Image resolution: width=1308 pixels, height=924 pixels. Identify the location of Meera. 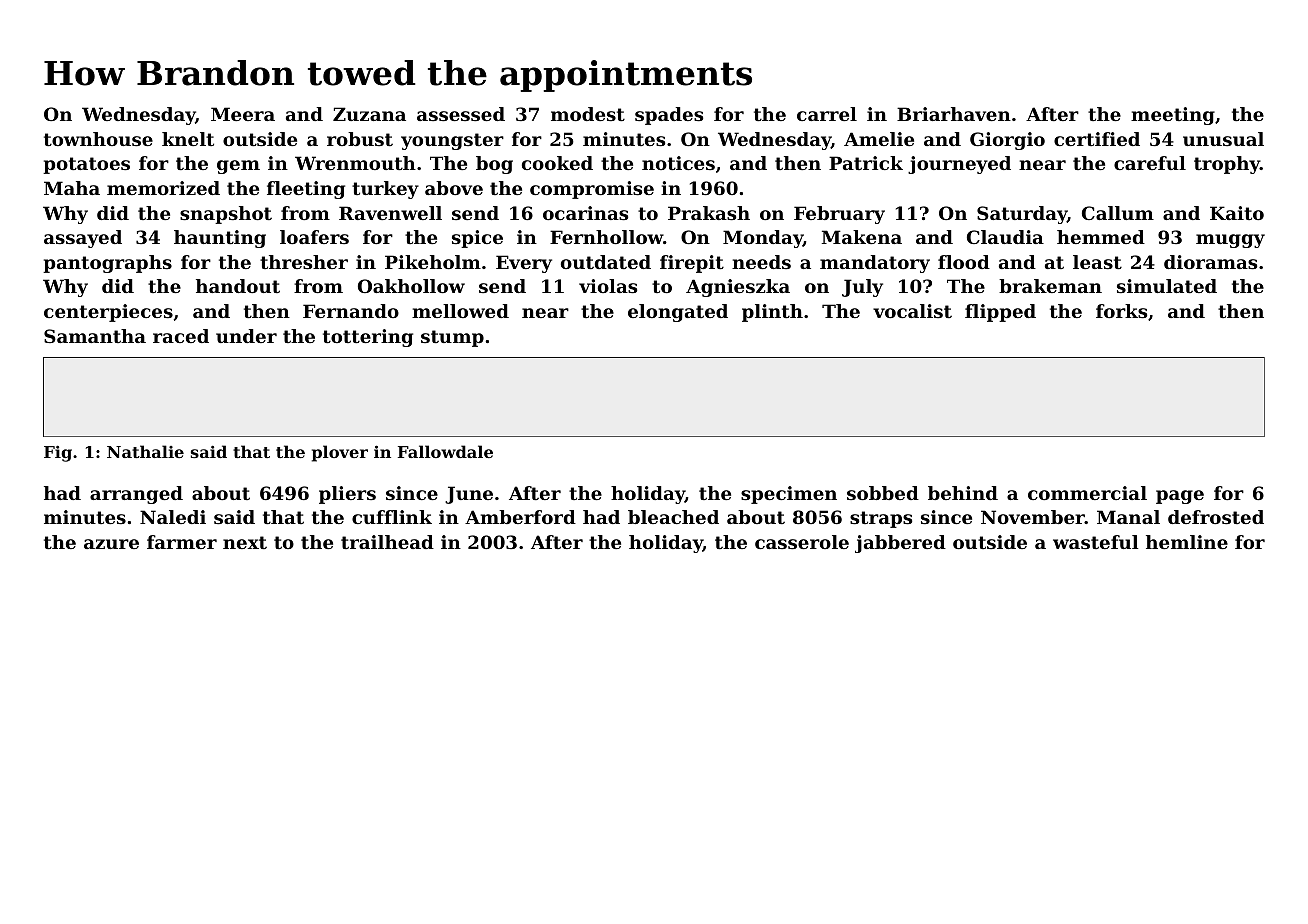
(243, 114).
